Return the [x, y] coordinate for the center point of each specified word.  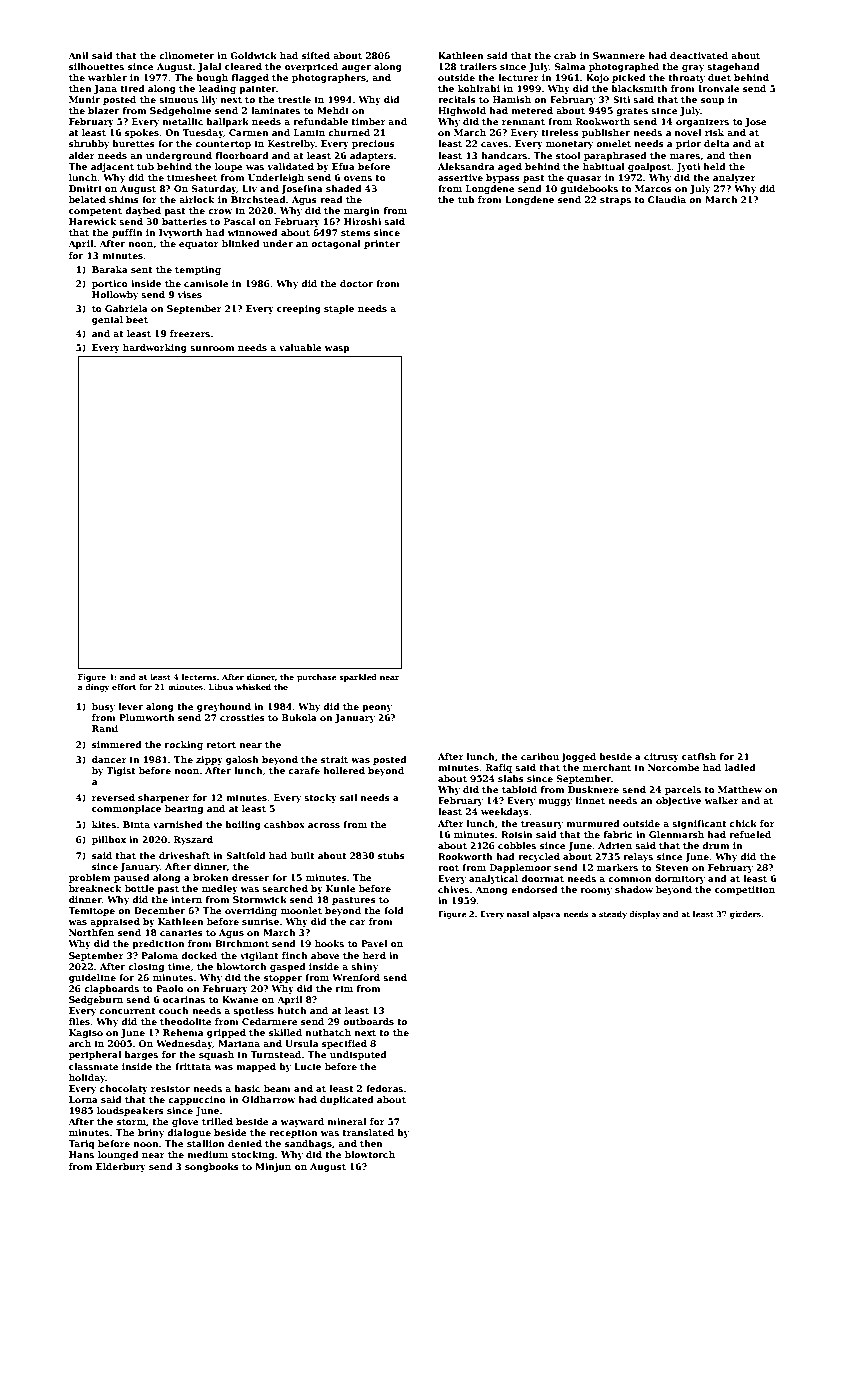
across [324, 825]
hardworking [155, 348]
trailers [478, 66]
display [644, 915]
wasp [337, 349]
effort [124, 687]
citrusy [661, 757]
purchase [316, 678]
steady [613, 915]
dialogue [189, 1133]
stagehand [733, 67]
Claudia [667, 199]
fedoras [384, 1088]
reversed [113, 797]
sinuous [178, 99]
